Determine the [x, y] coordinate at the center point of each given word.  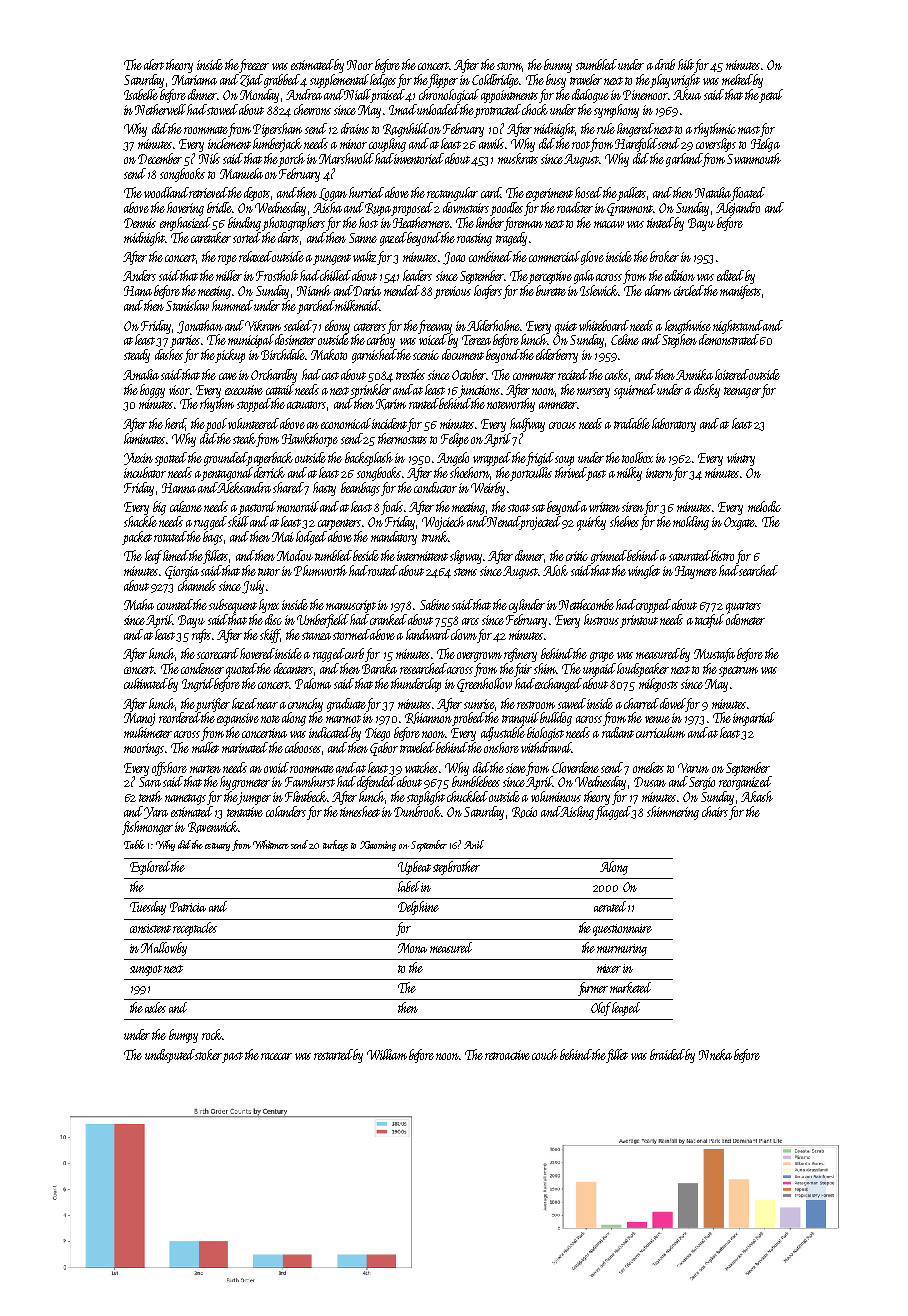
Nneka [715, 1054]
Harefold [636, 145]
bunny [558, 66]
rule [606, 128]
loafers [488, 292]
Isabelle [141, 94]
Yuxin [138, 459]
